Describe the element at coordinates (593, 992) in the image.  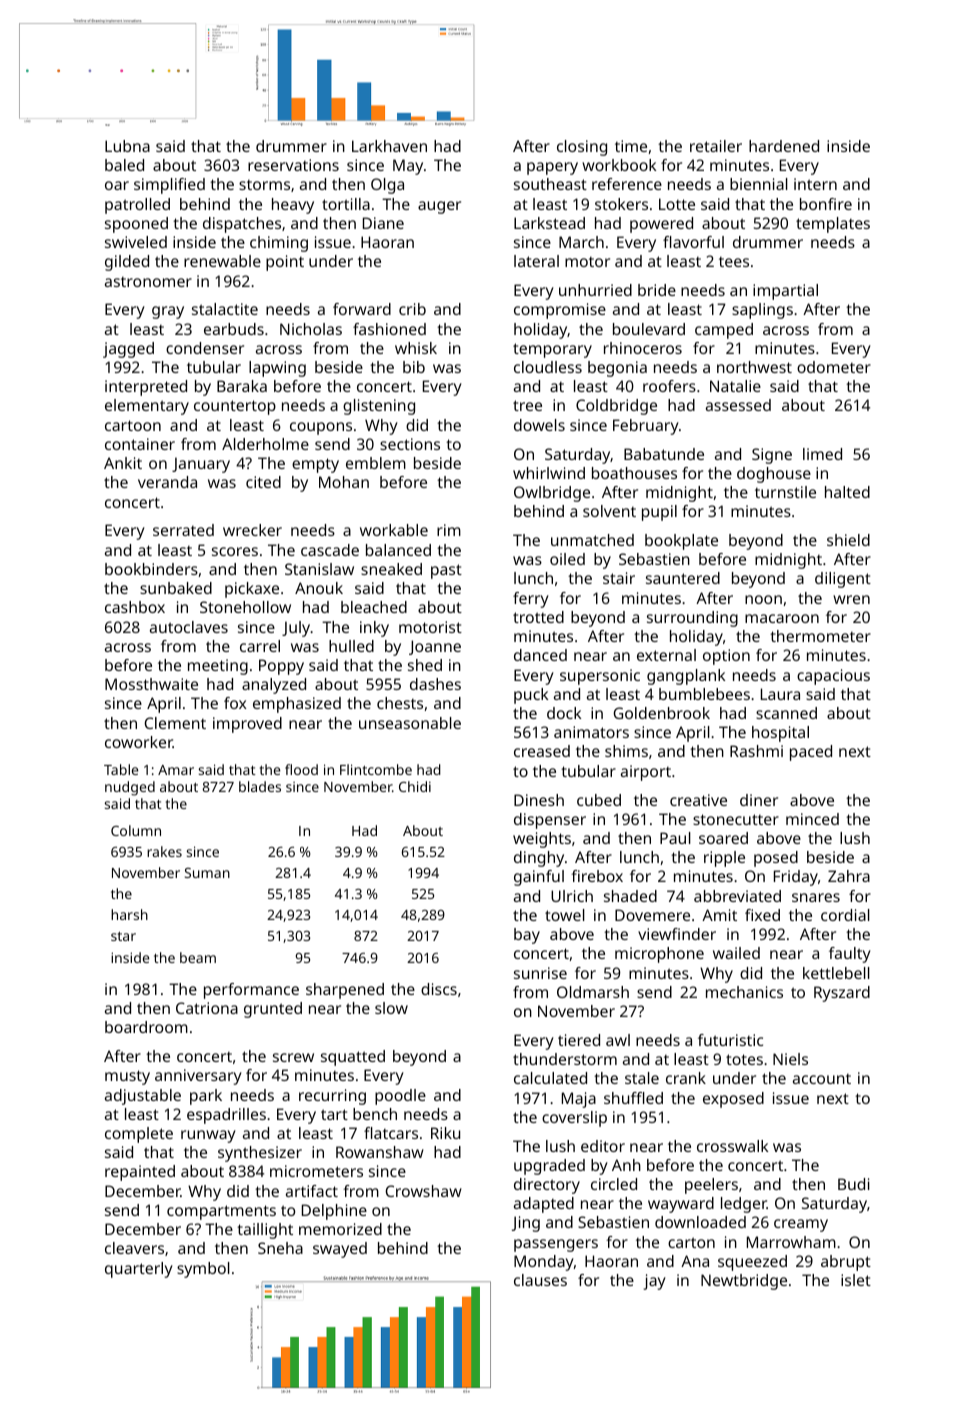
I see `Oldmarsh` at that location.
